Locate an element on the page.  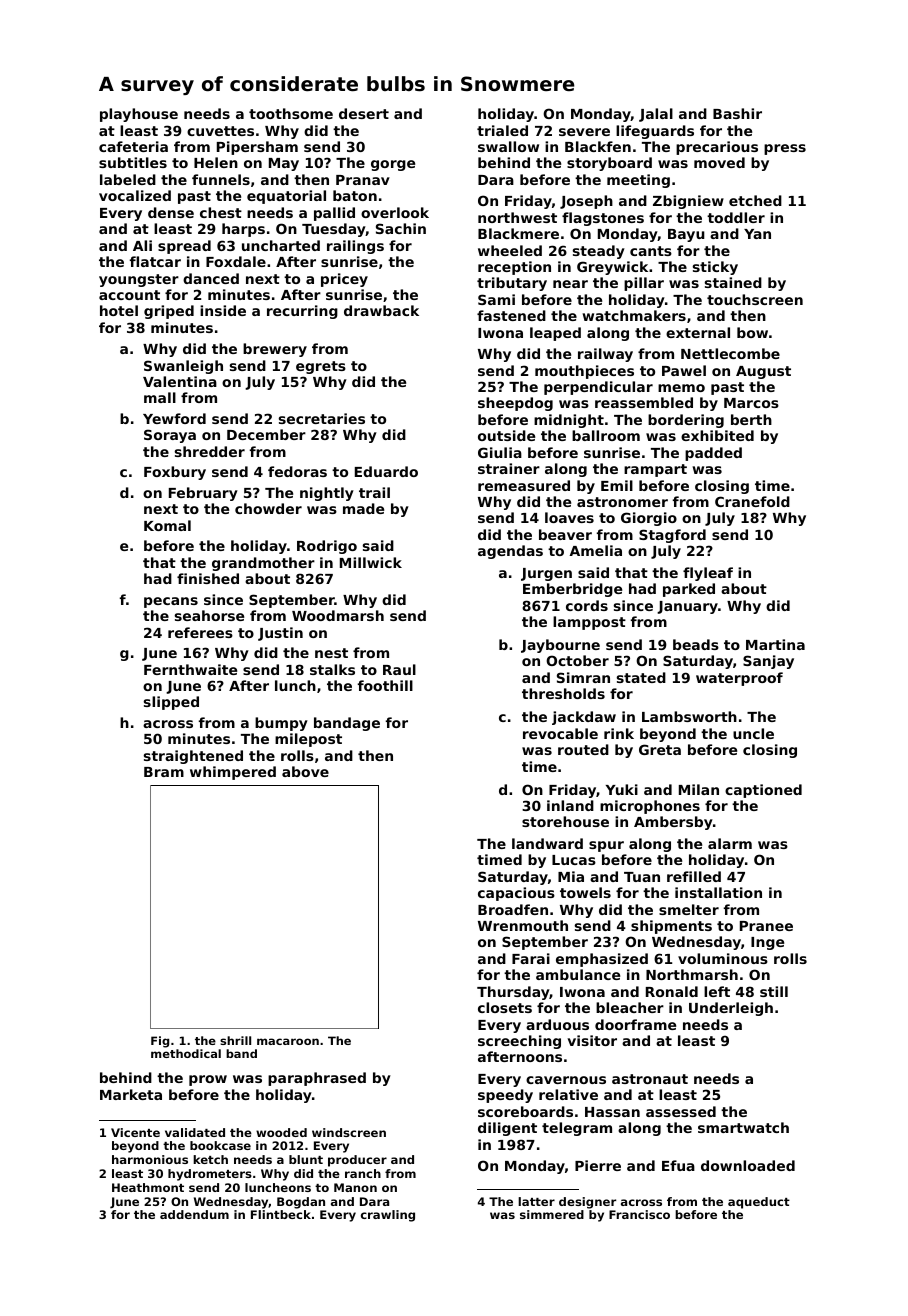
Cranefold is located at coordinates (752, 501).
